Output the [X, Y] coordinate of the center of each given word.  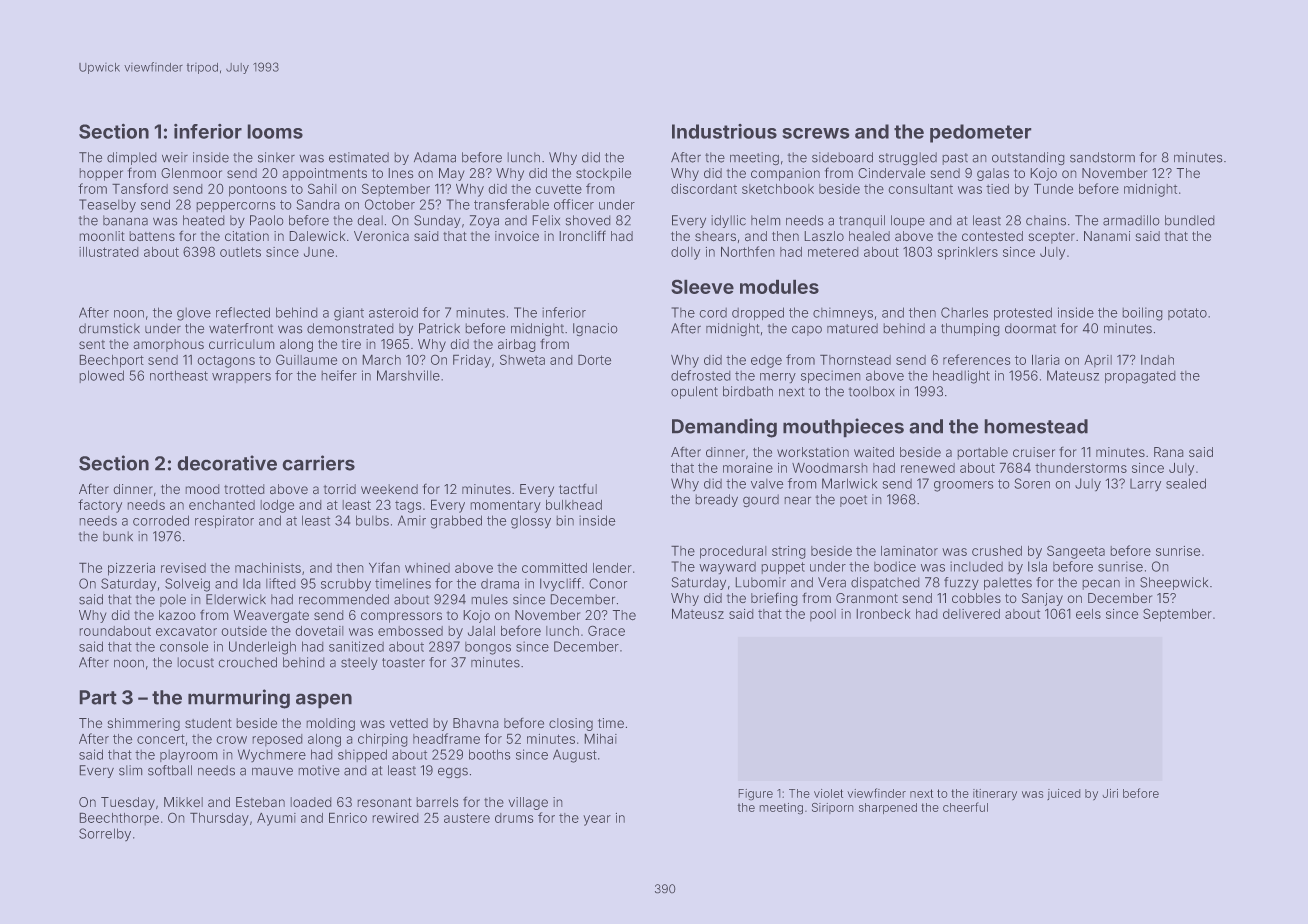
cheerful [965, 807]
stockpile [603, 174]
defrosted [701, 375]
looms [275, 131]
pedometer [981, 133]
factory [100, 506]
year [597, 820]
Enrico [348, 817]
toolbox [871, 391]
